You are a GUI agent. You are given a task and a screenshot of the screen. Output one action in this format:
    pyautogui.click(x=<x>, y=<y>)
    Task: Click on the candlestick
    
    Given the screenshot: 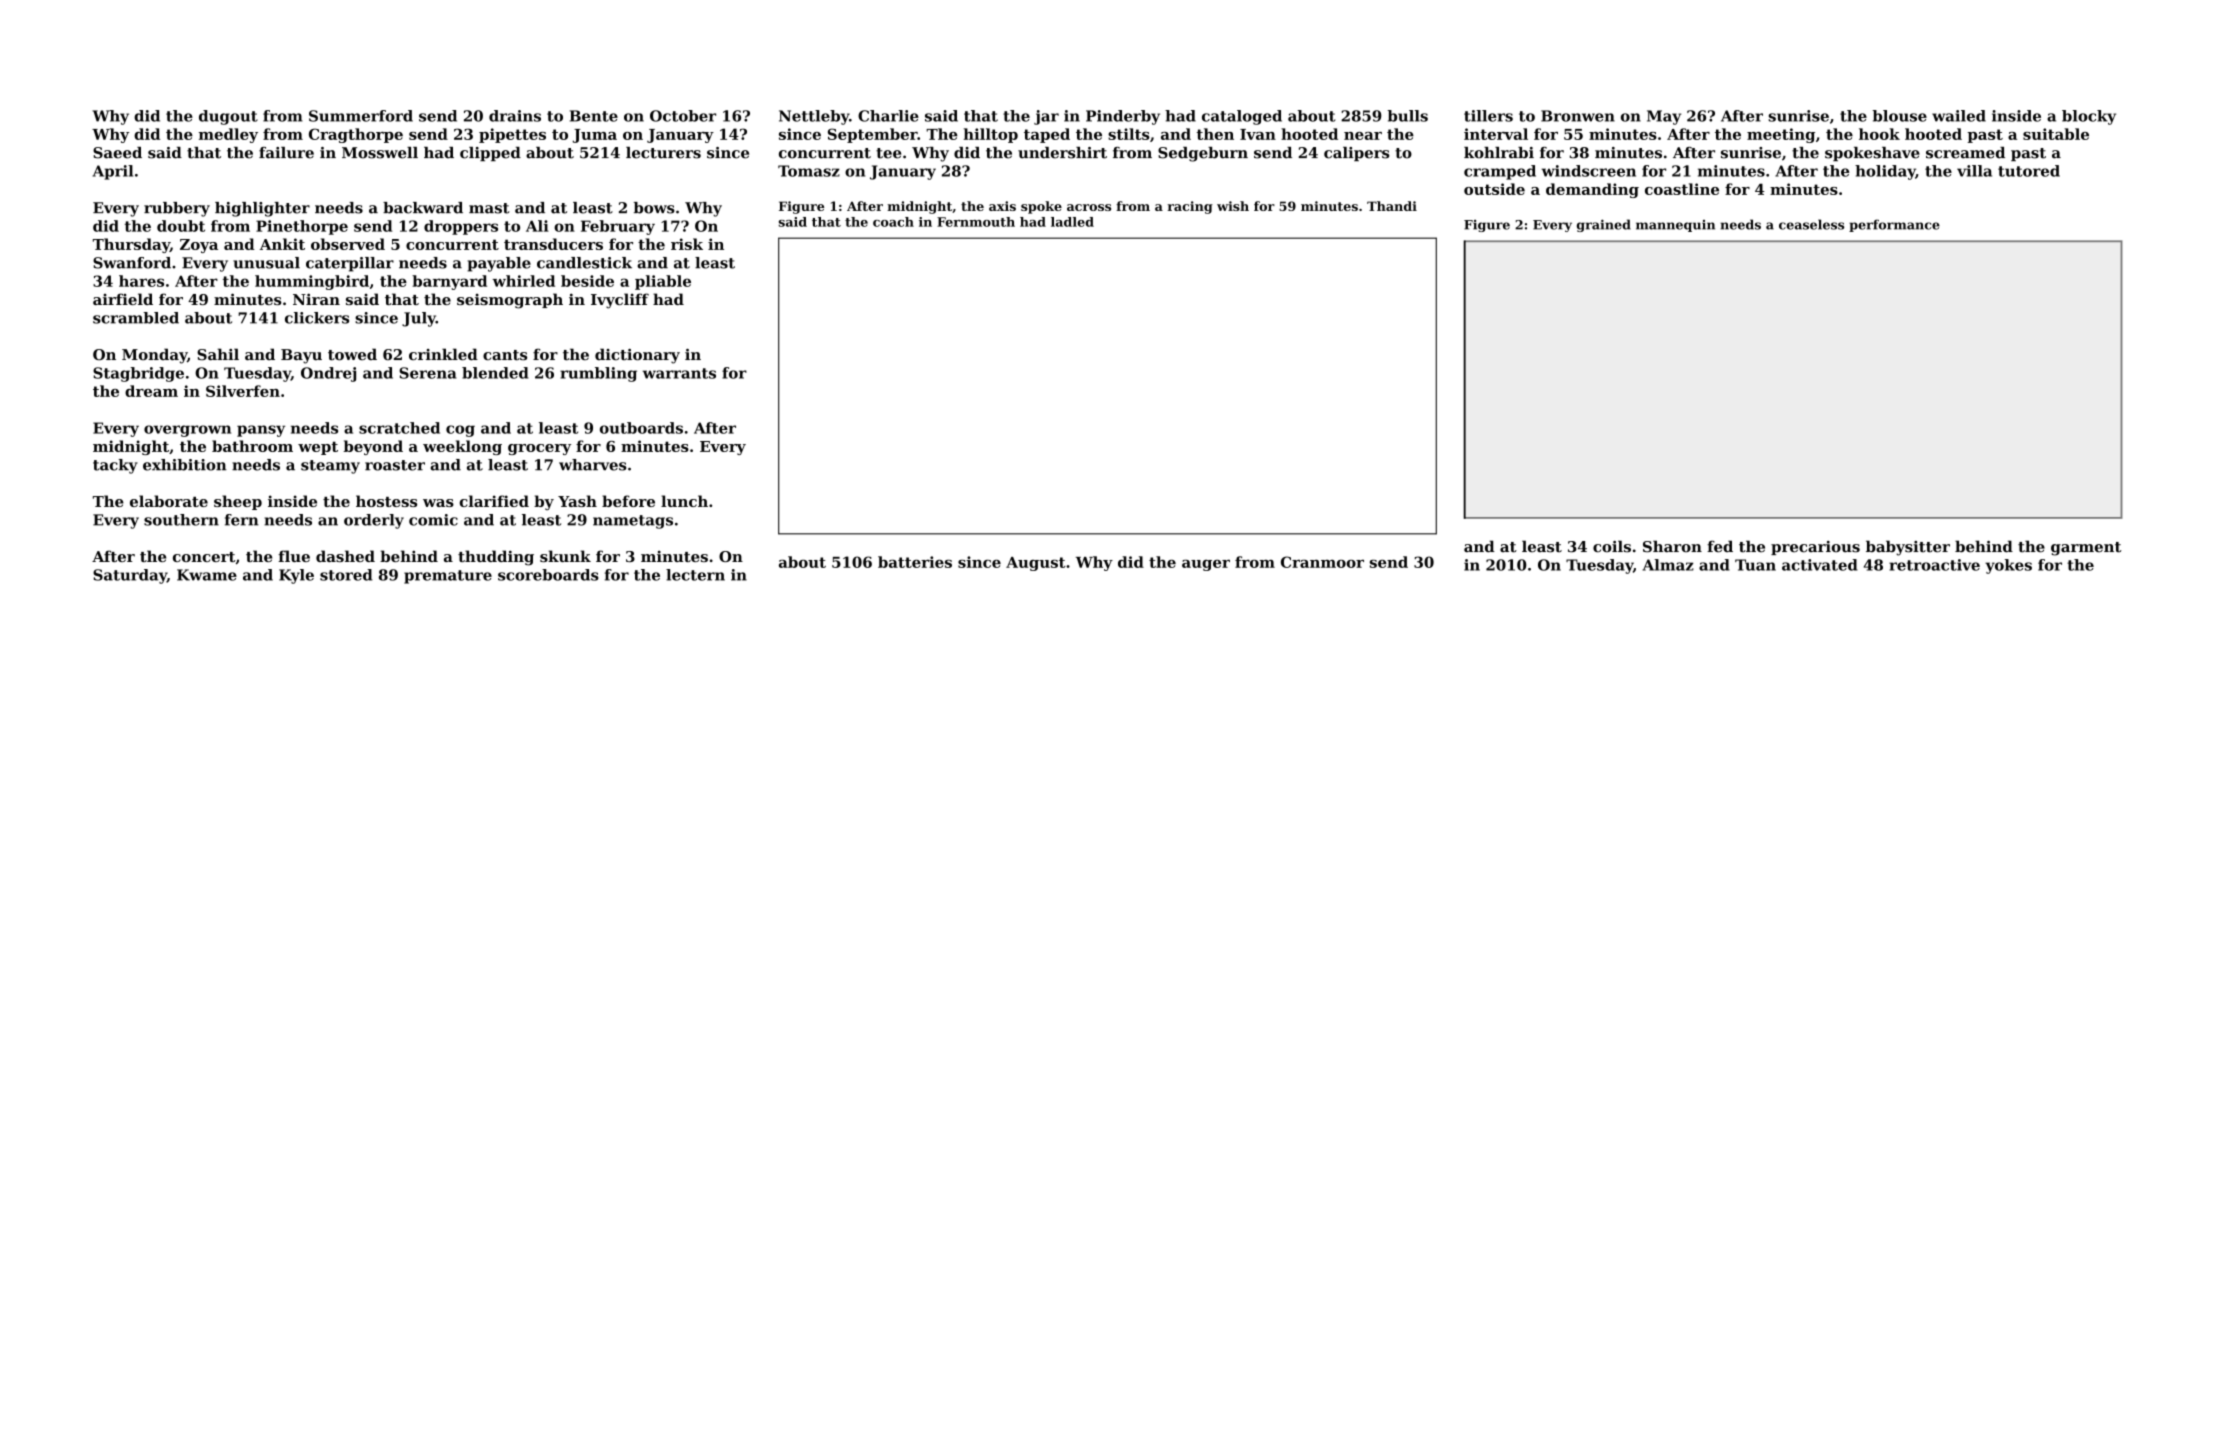 What is the action you would take?
    pyautogui.click(x=584, y=263)
